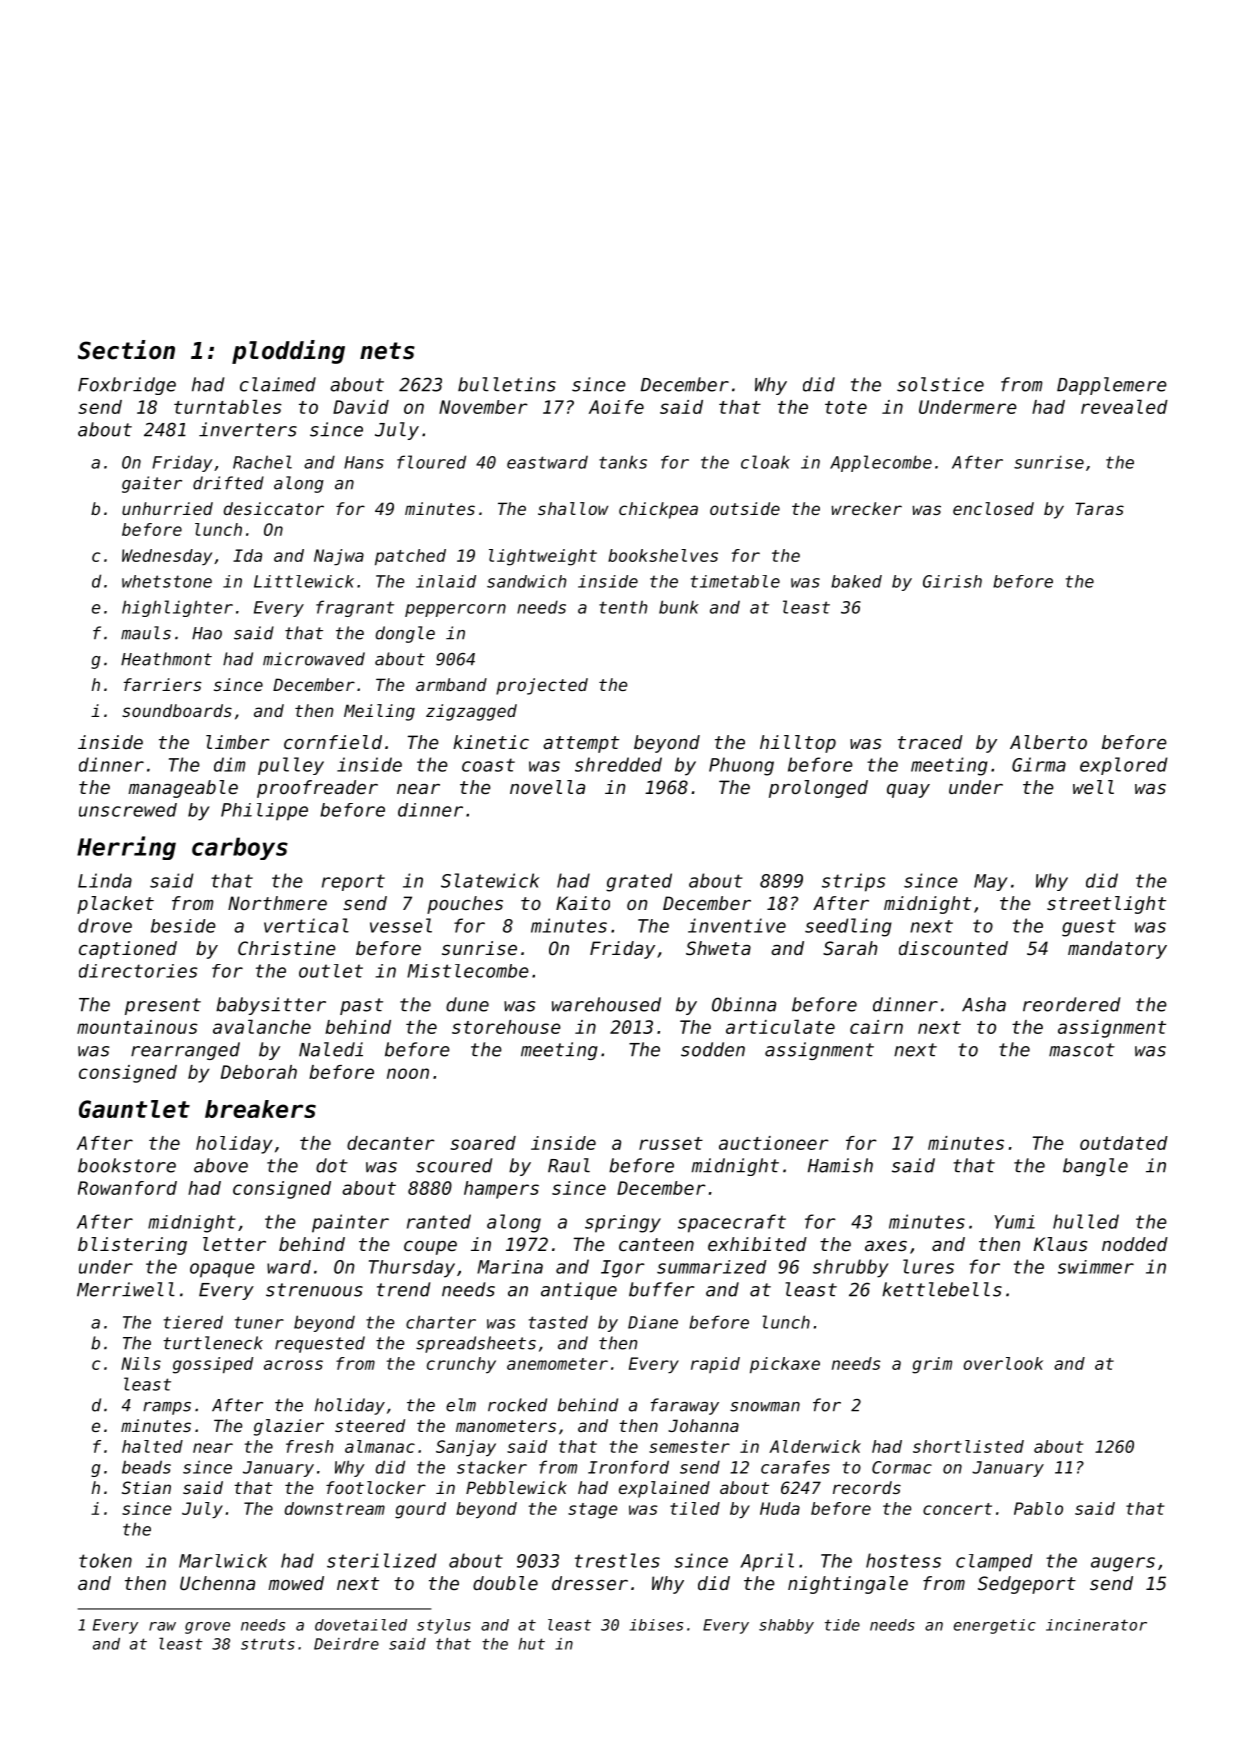 This document has height=1761, width=1245. What do you see at coordinates (573, 508) in the document?
I see `shallow` at bounding box center [573, 508].
